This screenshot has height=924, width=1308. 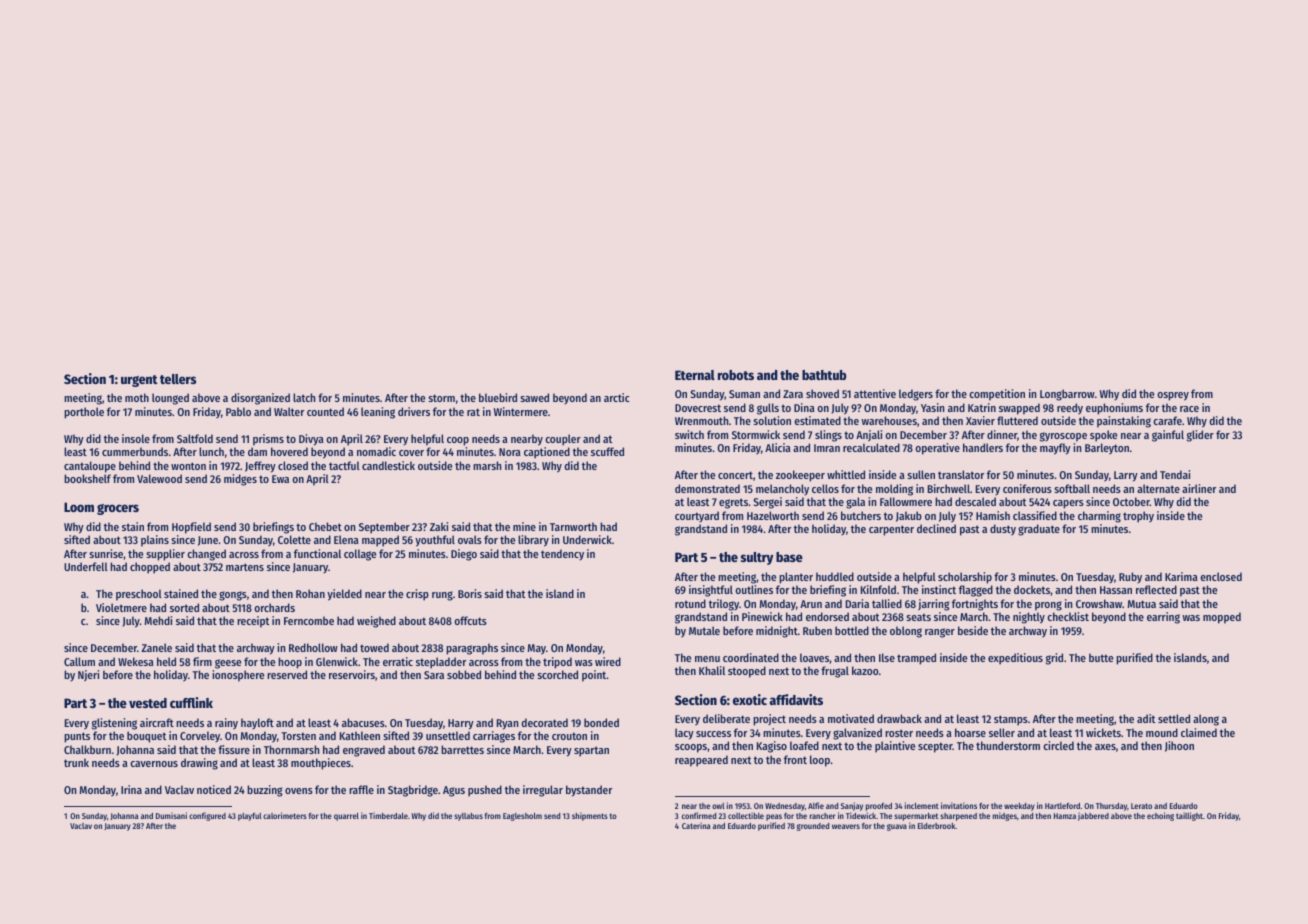 What do you see at coordinates (199, 764) in the screenshot?
I see `drawing` at bounding box center [199, 764].
